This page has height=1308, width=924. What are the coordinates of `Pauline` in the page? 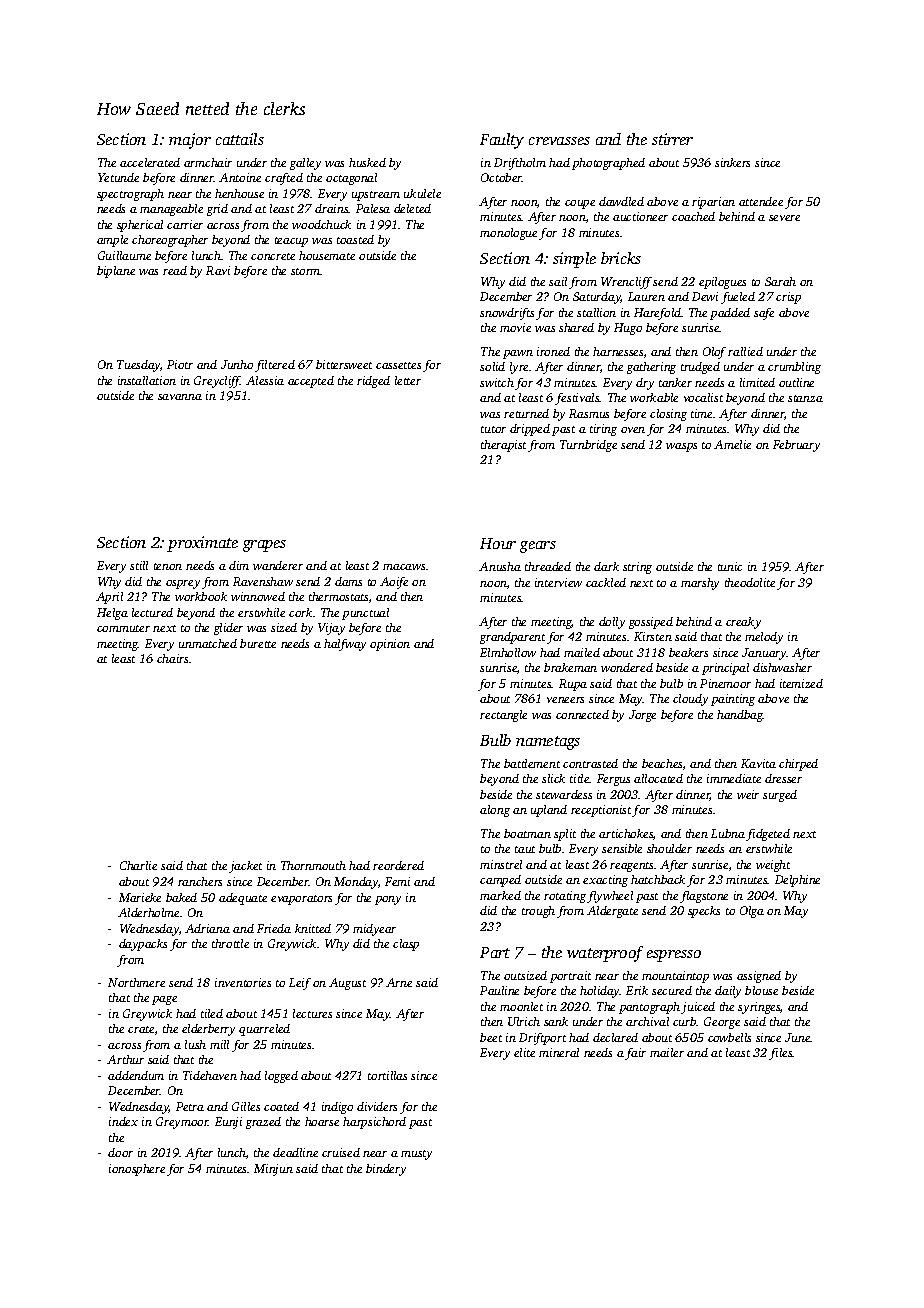 It's located at (499, 990).
